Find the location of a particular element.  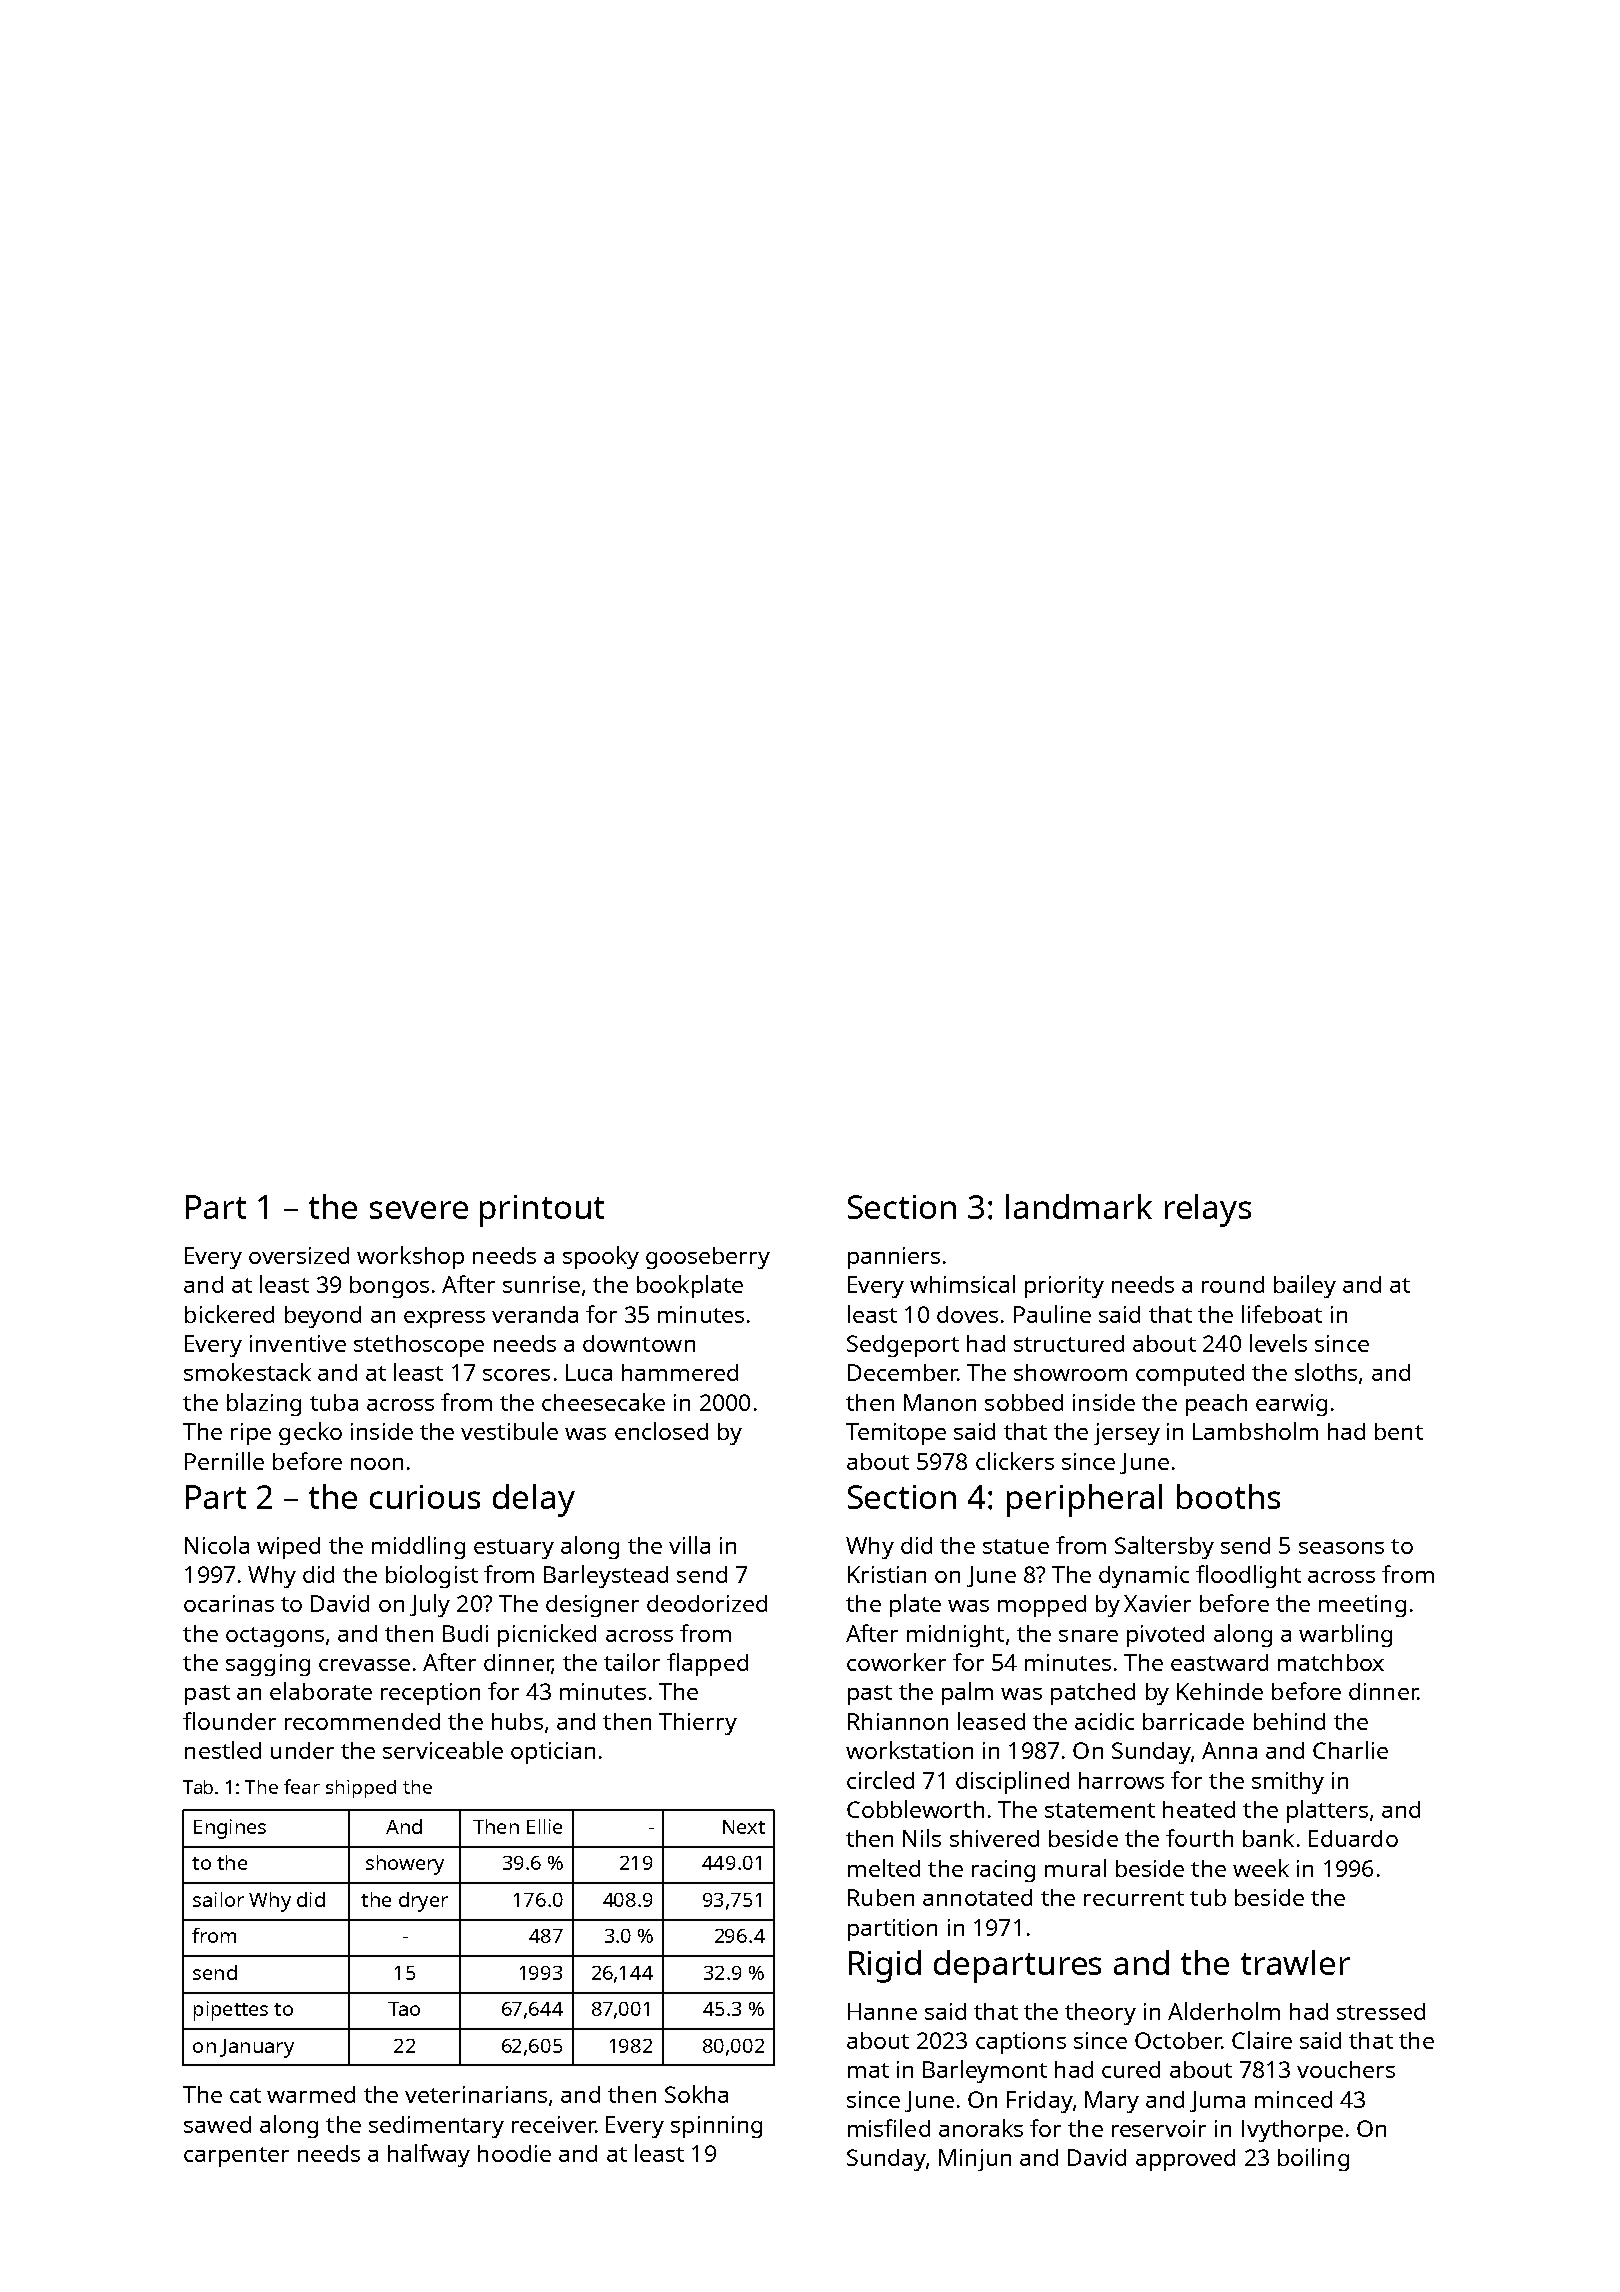

landmark is located at coordinates (1079, 1206).
